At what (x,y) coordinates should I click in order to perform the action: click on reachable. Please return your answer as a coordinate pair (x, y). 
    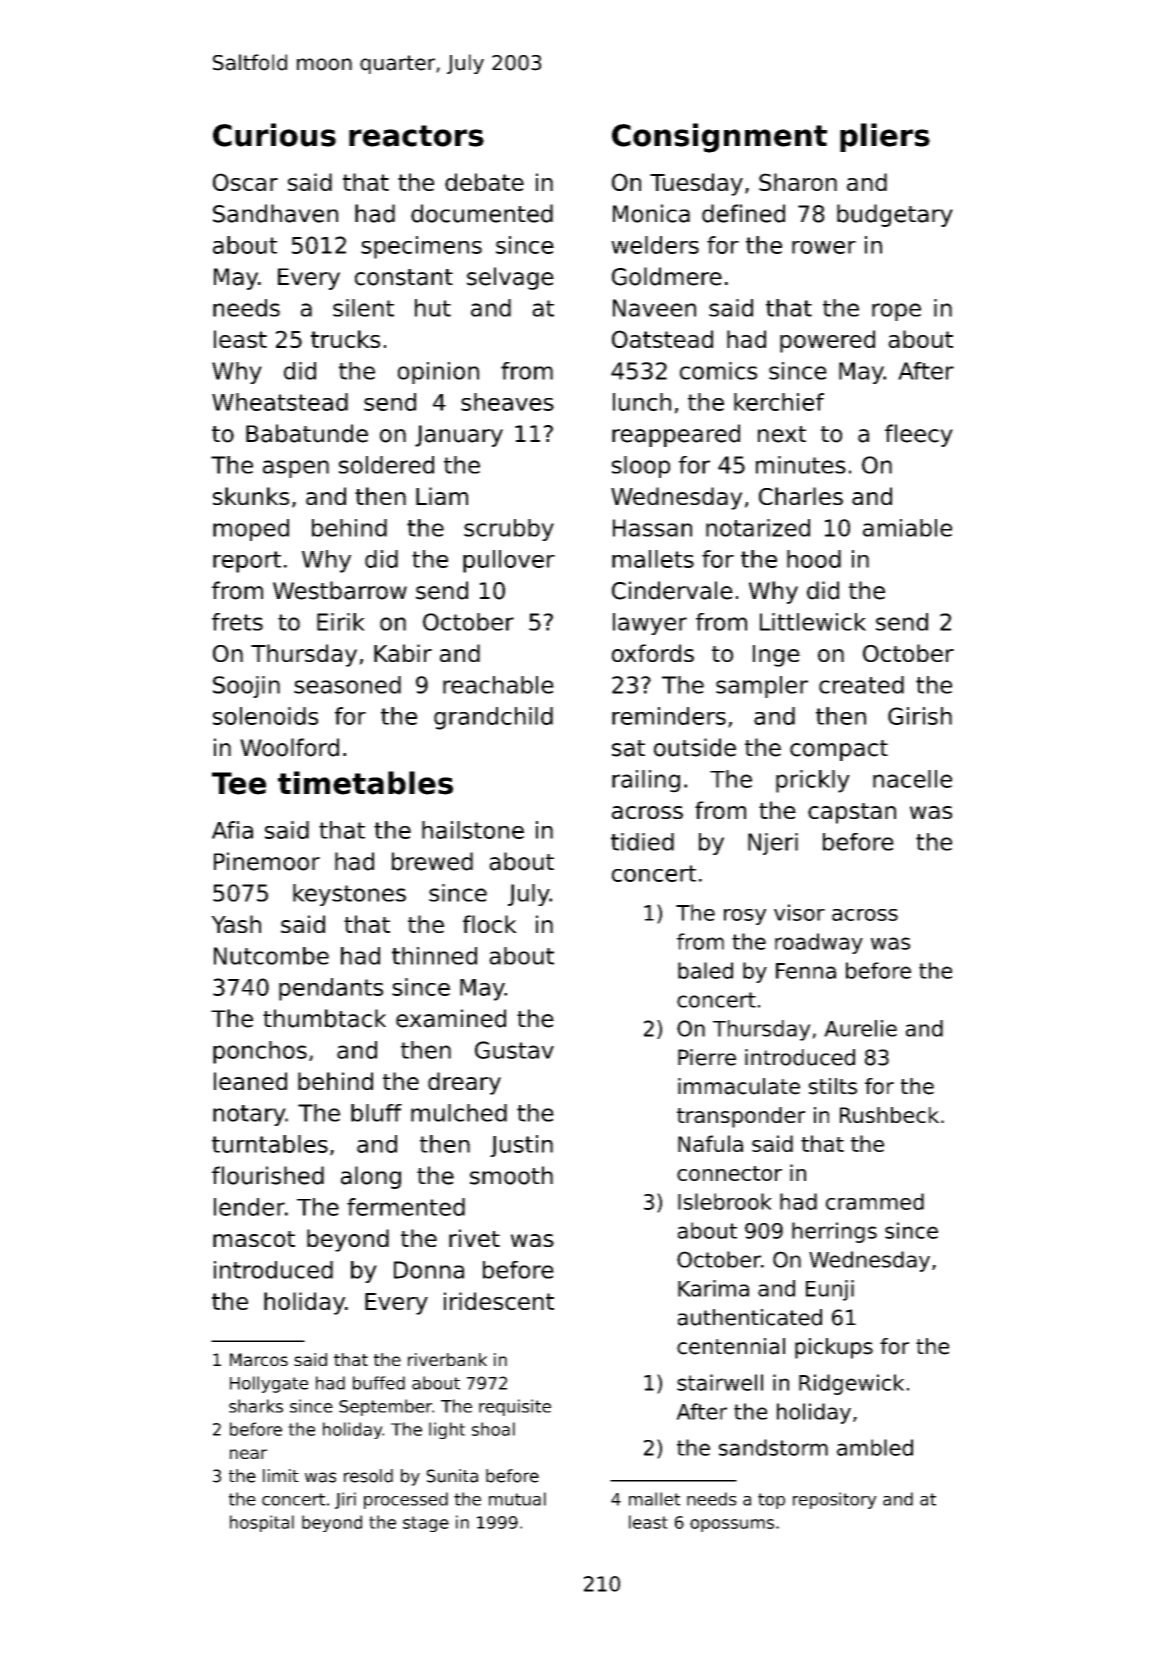
    Looking at the image, I should click on (498, 685).
